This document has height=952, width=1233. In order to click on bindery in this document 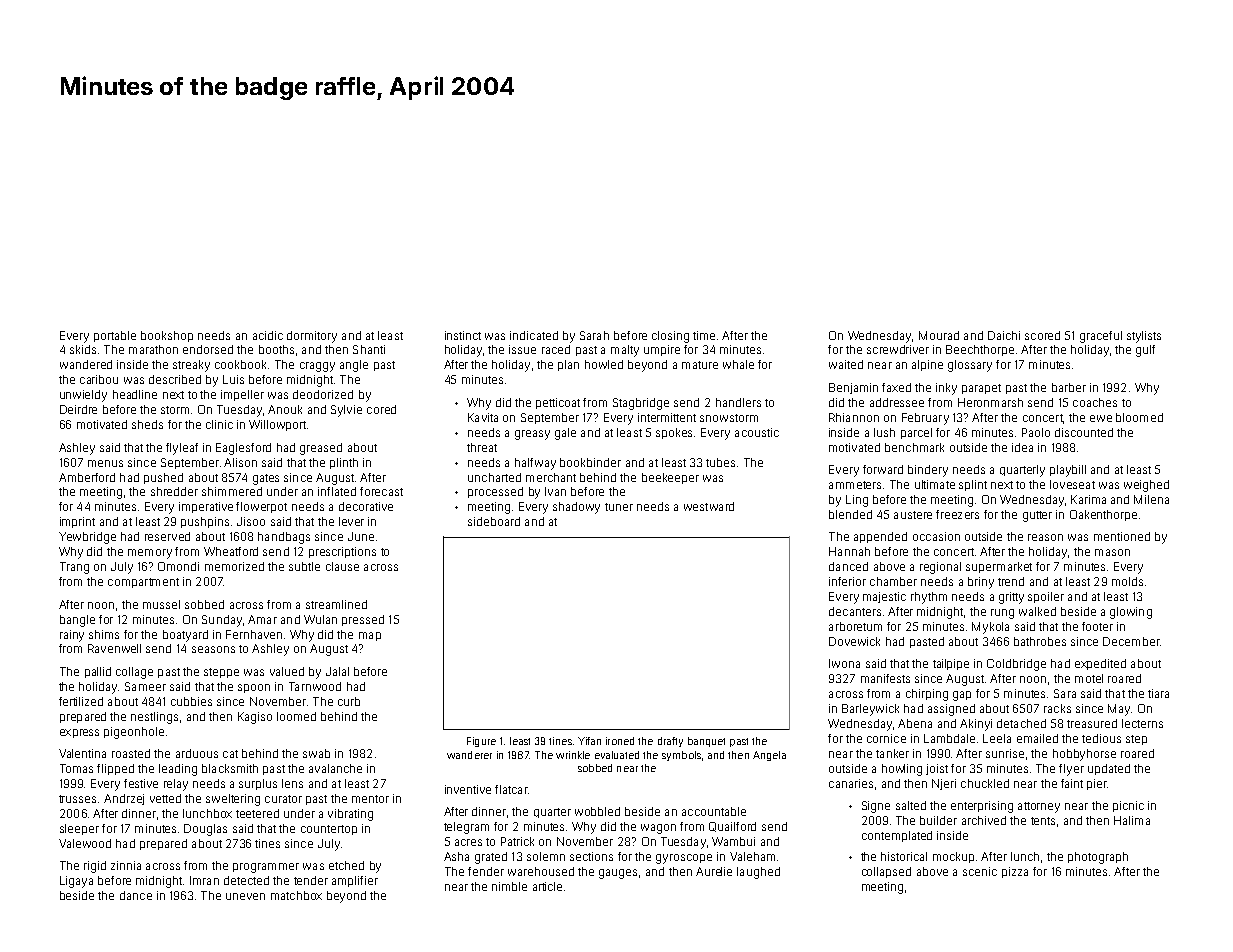, I will do `click(928, 471)`.
